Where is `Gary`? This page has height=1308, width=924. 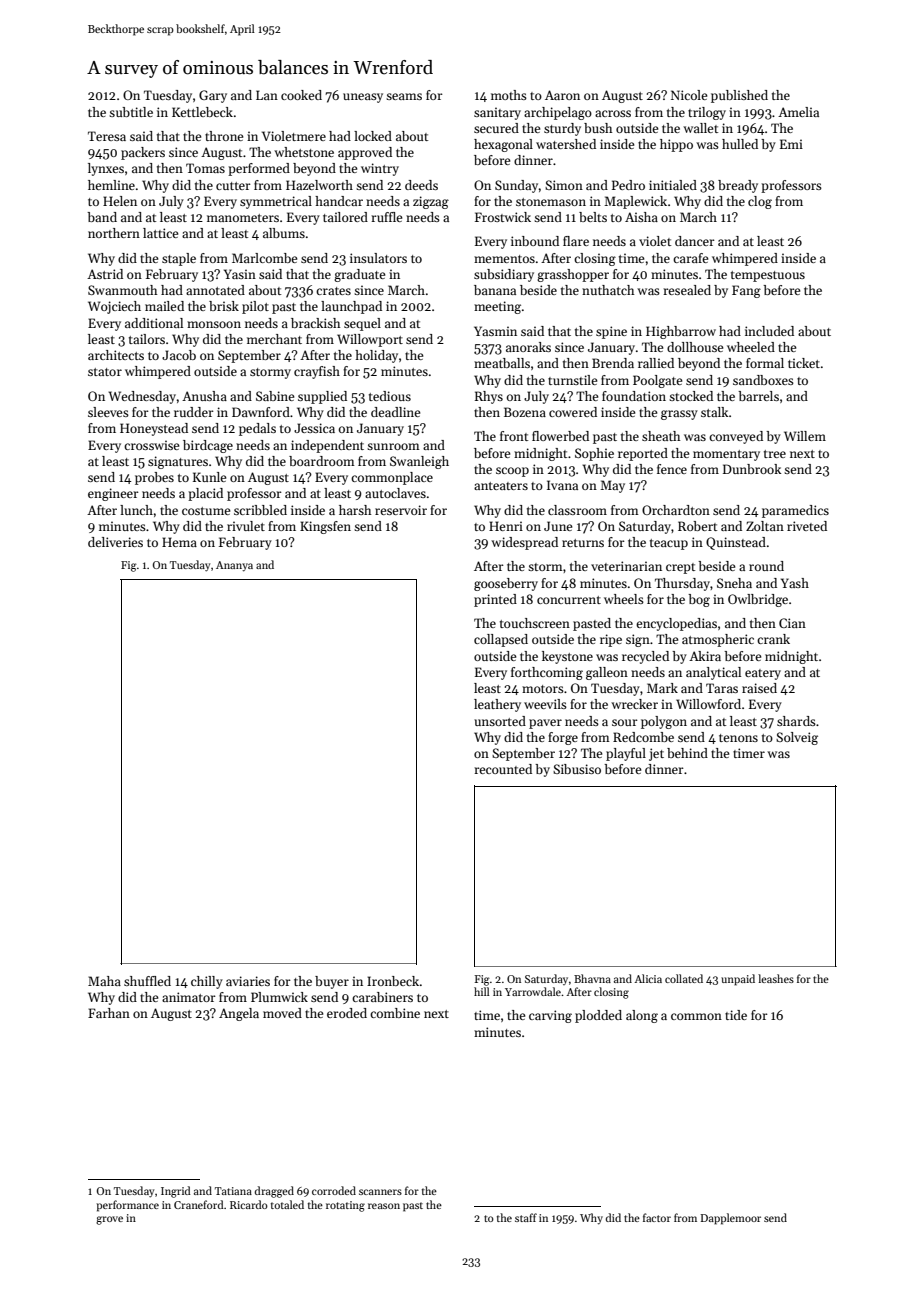
Gary is located at coordinates (213, 96).
